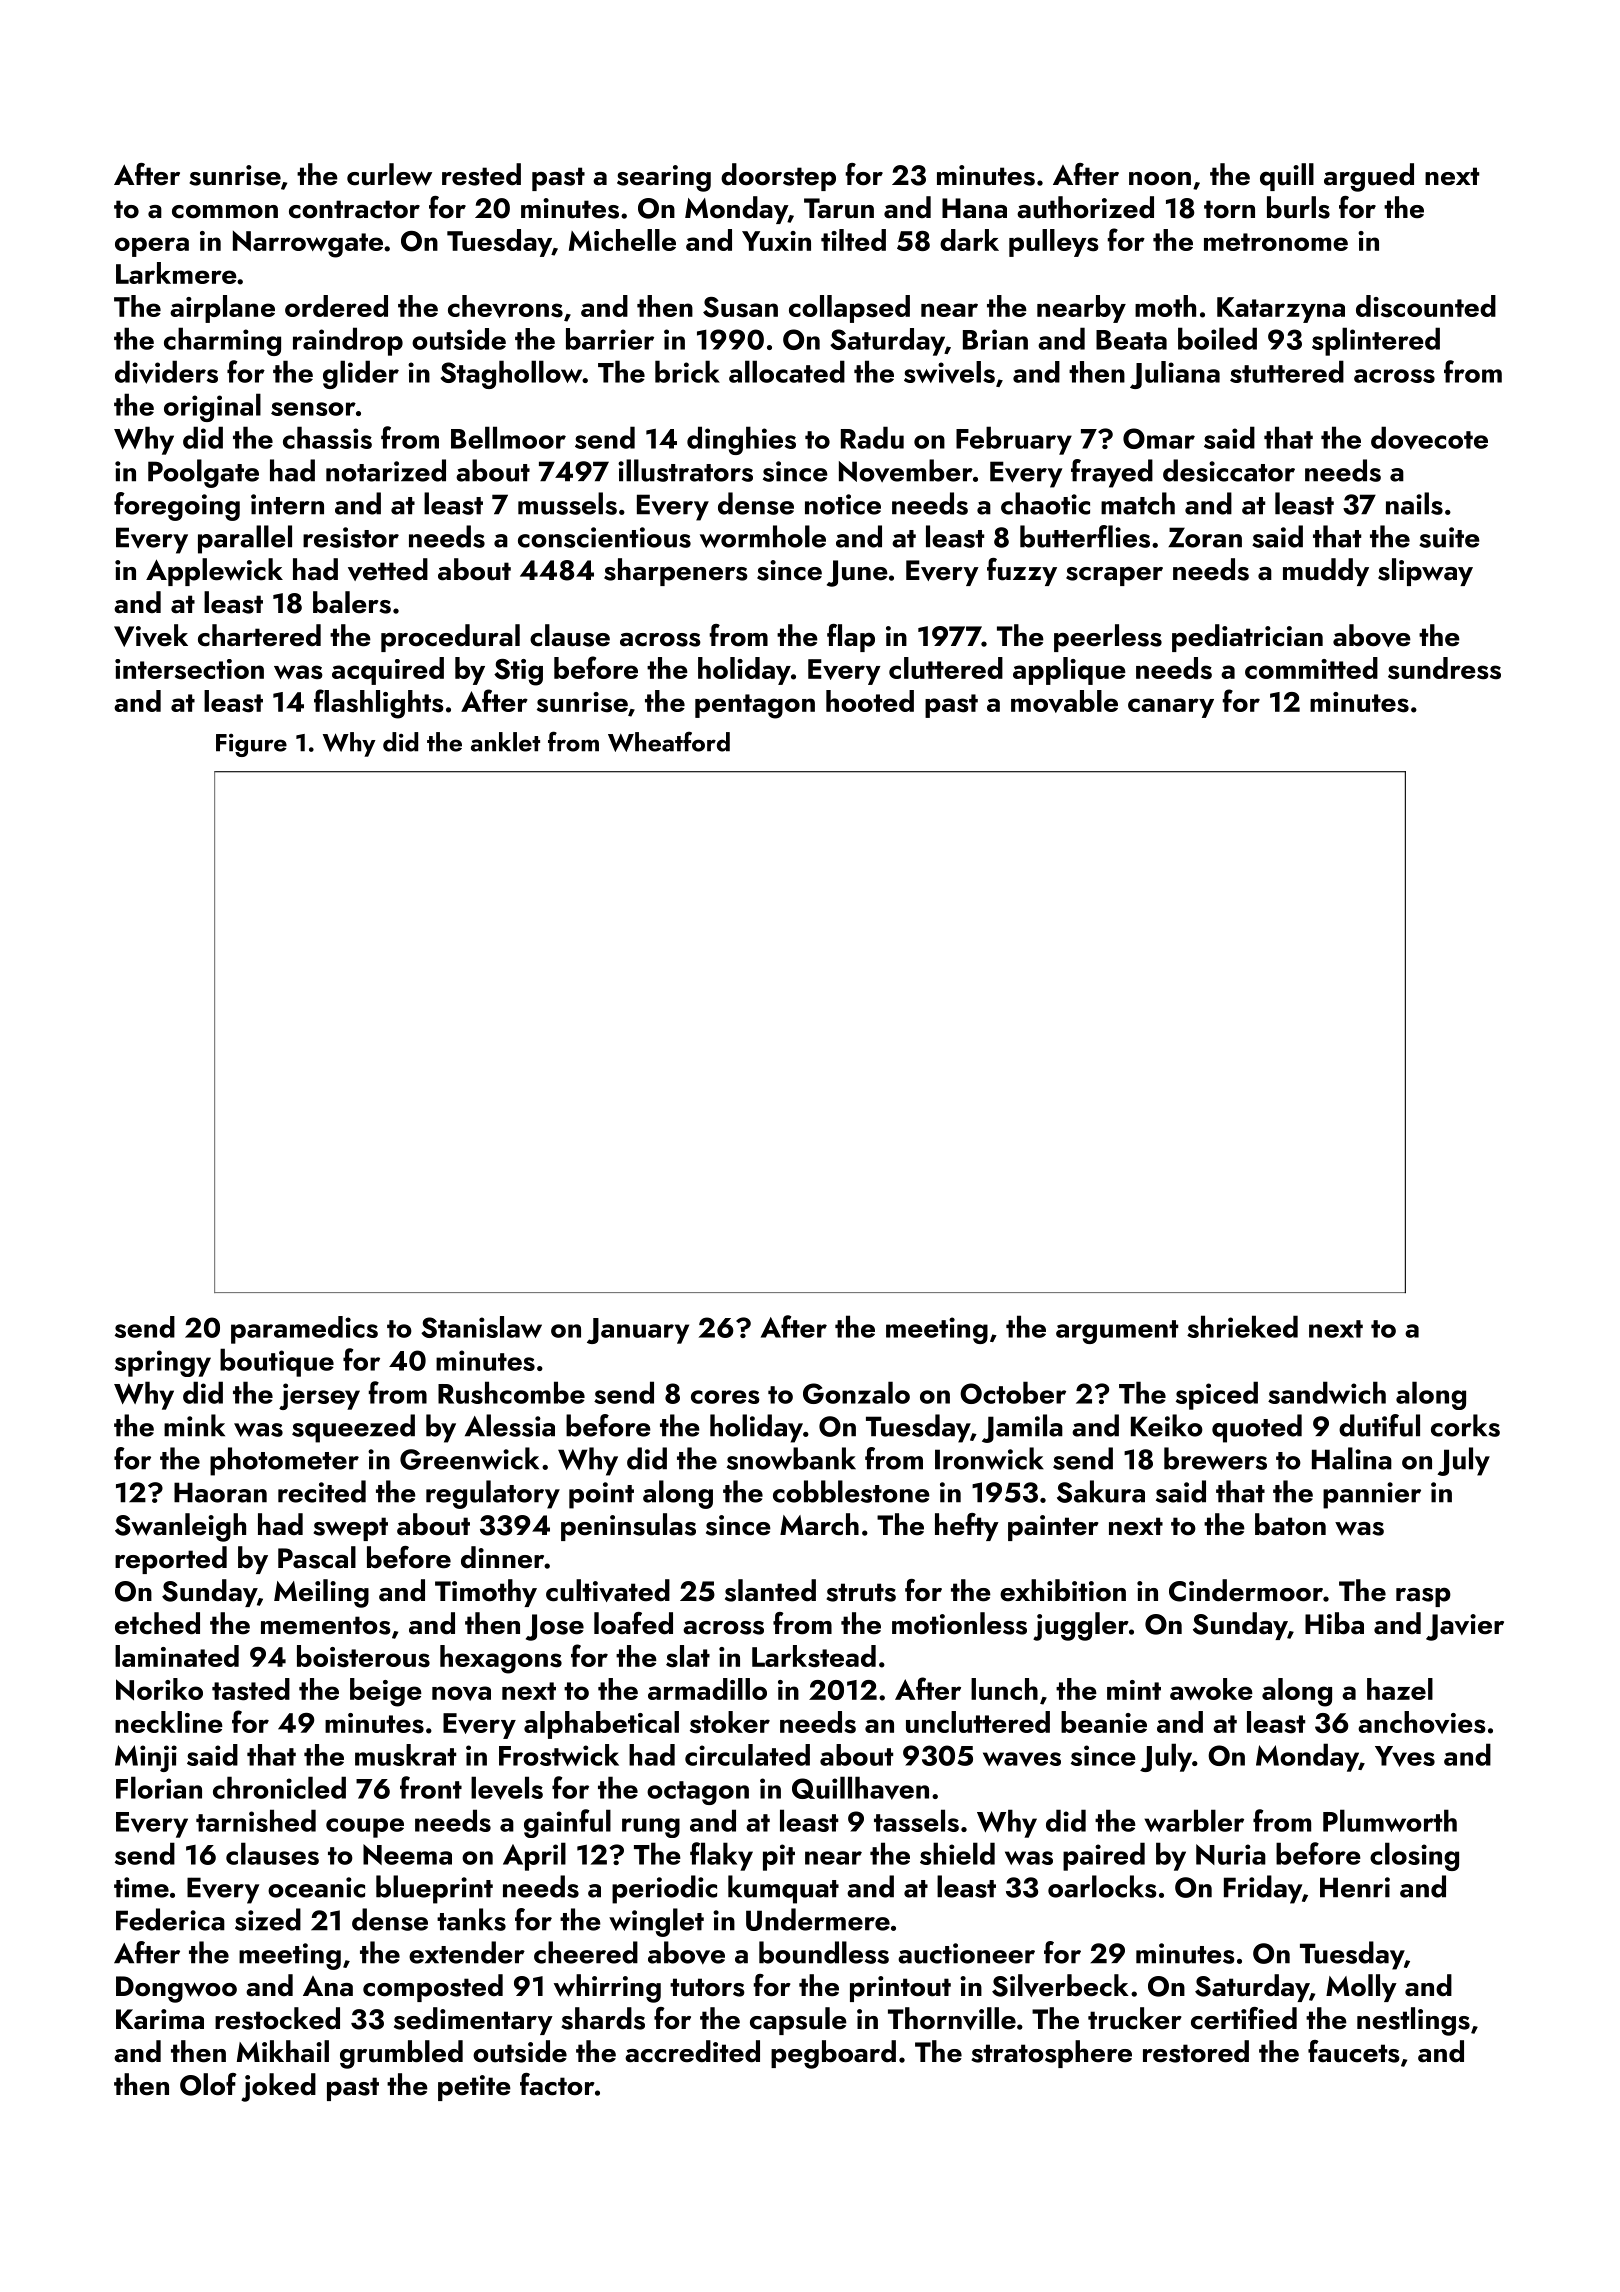  I want to click on sundress, so click(1444, 668).
